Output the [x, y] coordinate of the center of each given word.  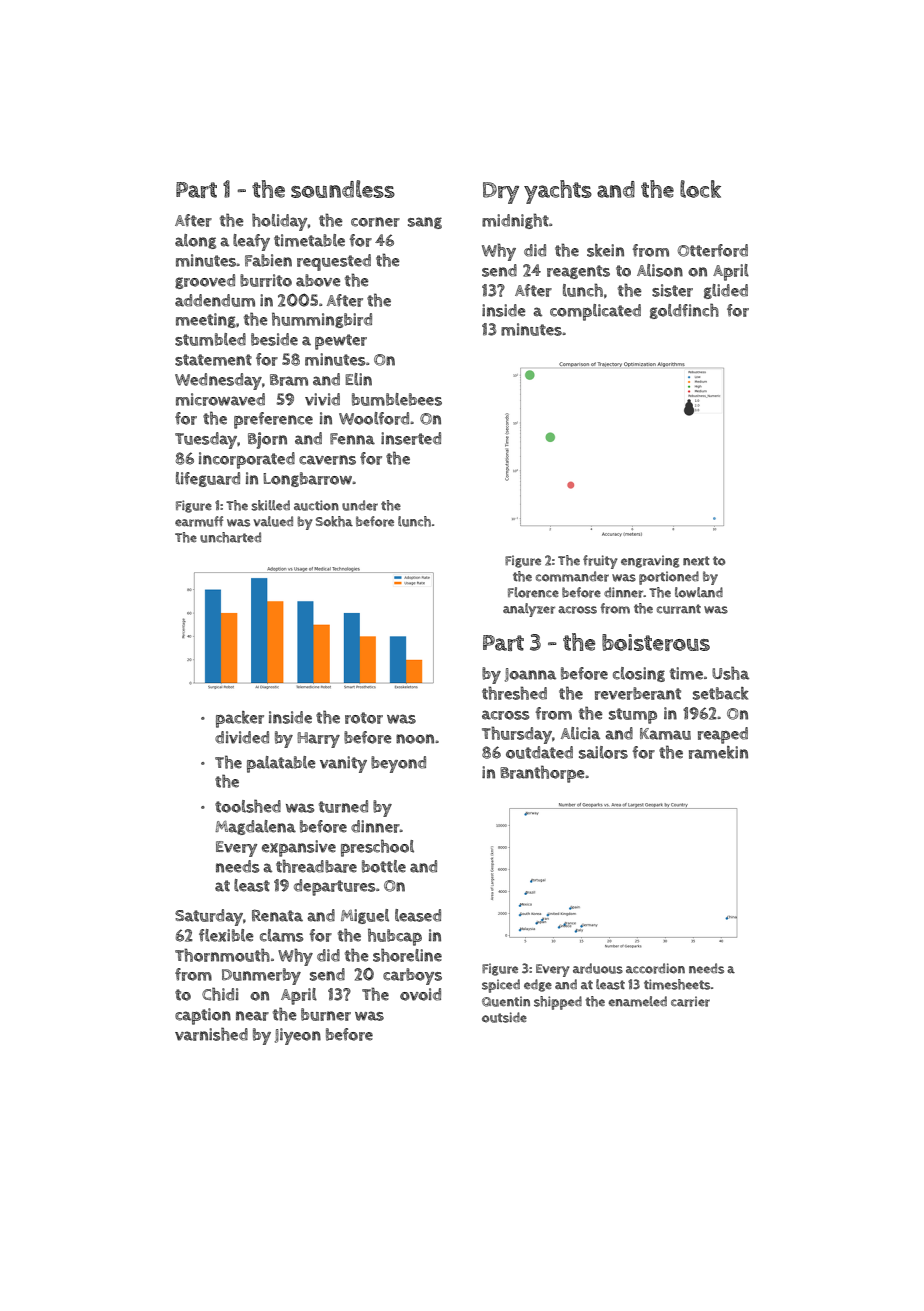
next [696, 561]
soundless [343, 189]
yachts [558, 192]
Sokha [334, 521]
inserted [411, 438]
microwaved [220, 399]
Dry [501, 193]
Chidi [220, 994]
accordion [655, 968]
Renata [277, 915]
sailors [603, 752]
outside [504, 1017]
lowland [699, 592]
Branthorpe [542, 774]
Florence [533, 592]
